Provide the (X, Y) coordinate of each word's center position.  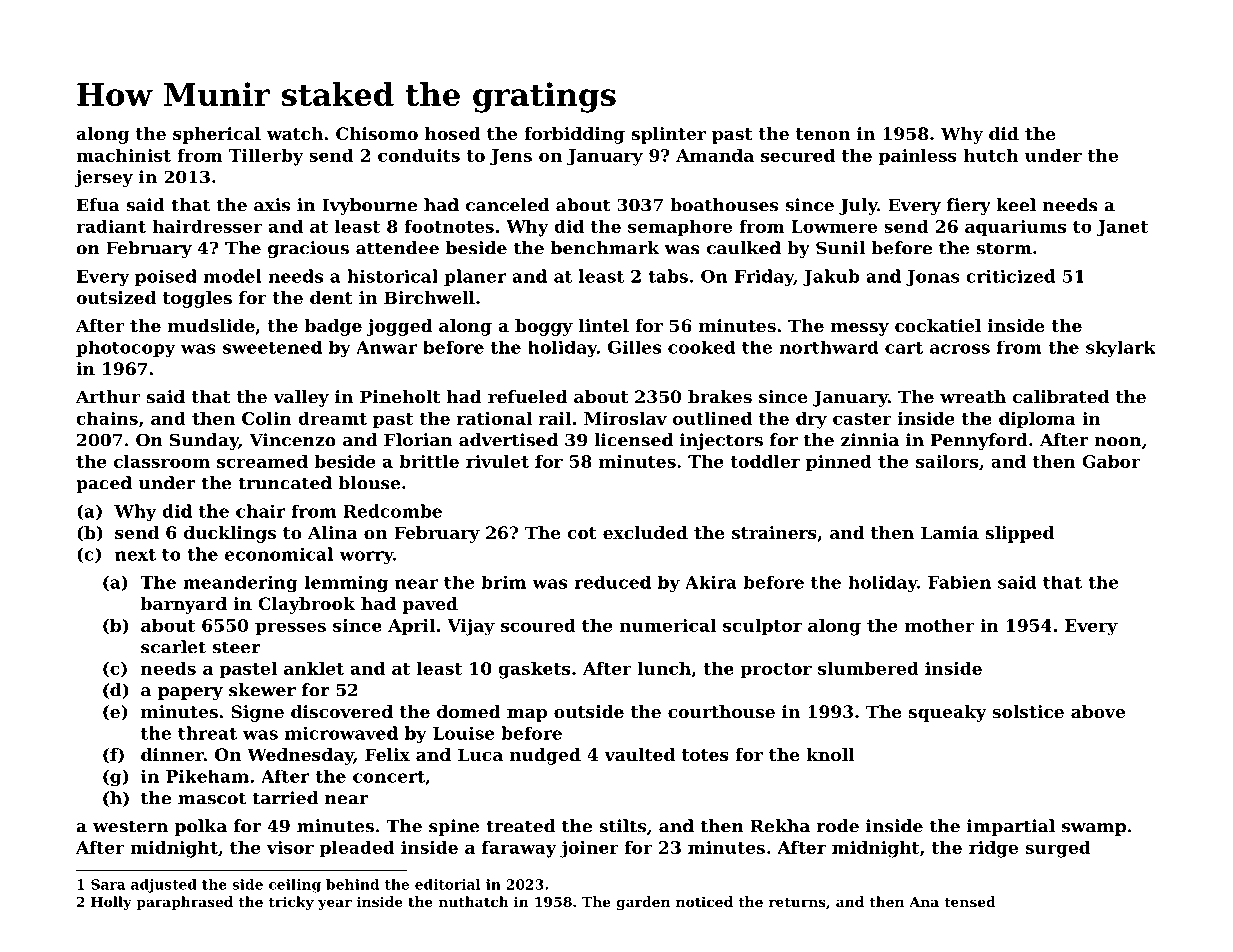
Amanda (715, 155)
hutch (991, 155)
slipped (1020, 534)
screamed (262, 461)
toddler (765, 461)
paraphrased (184, 903)
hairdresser (207, 226)
